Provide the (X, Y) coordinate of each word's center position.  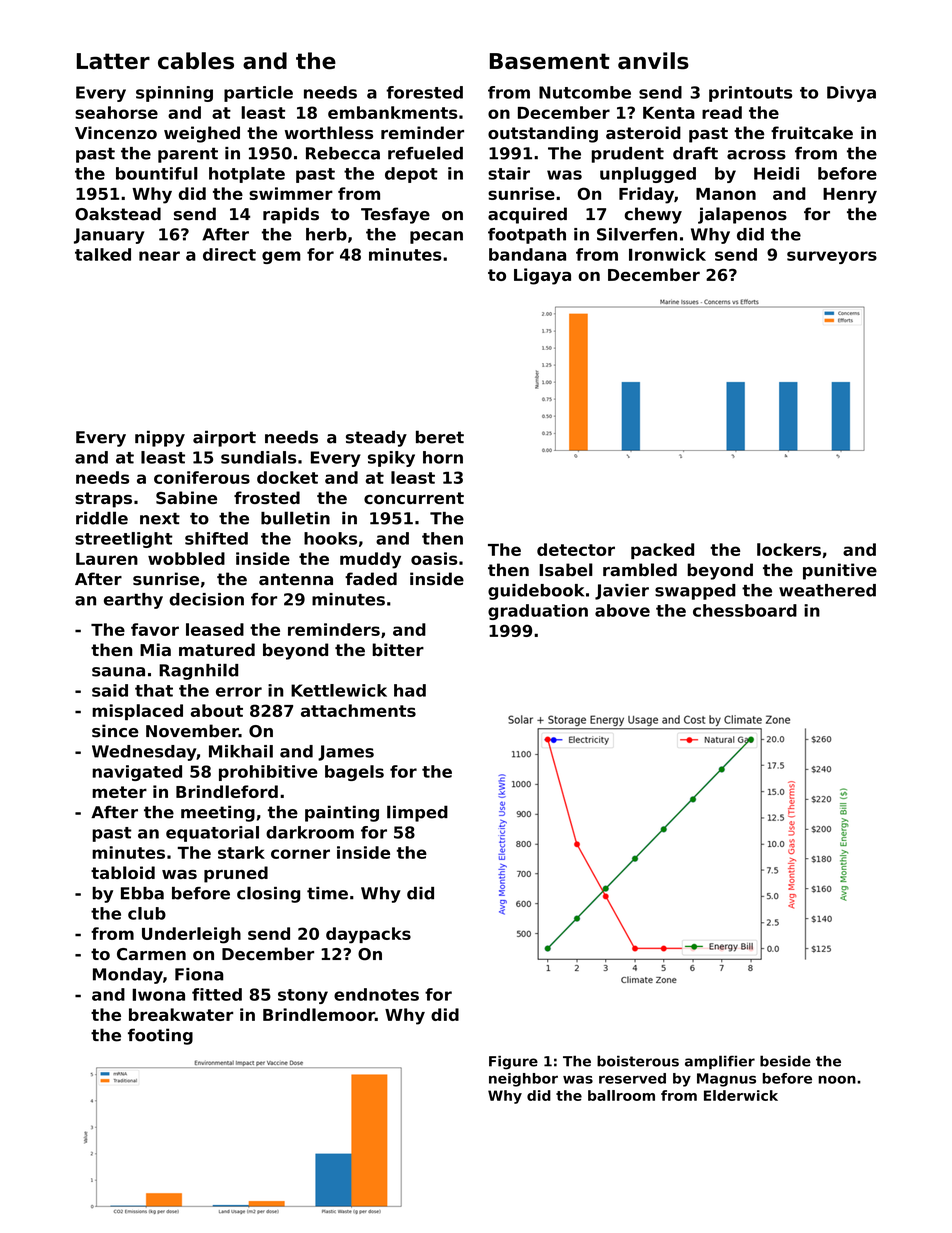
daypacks (368, 935)
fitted (217, 994)
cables (196, 61)
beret (440, 437)
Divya (851, 94)
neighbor (523, 1080)
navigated (137, 773)
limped (417, 813)
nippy (160, 438)
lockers (789, 549)
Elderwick (741, 1095)
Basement (550, 61)
